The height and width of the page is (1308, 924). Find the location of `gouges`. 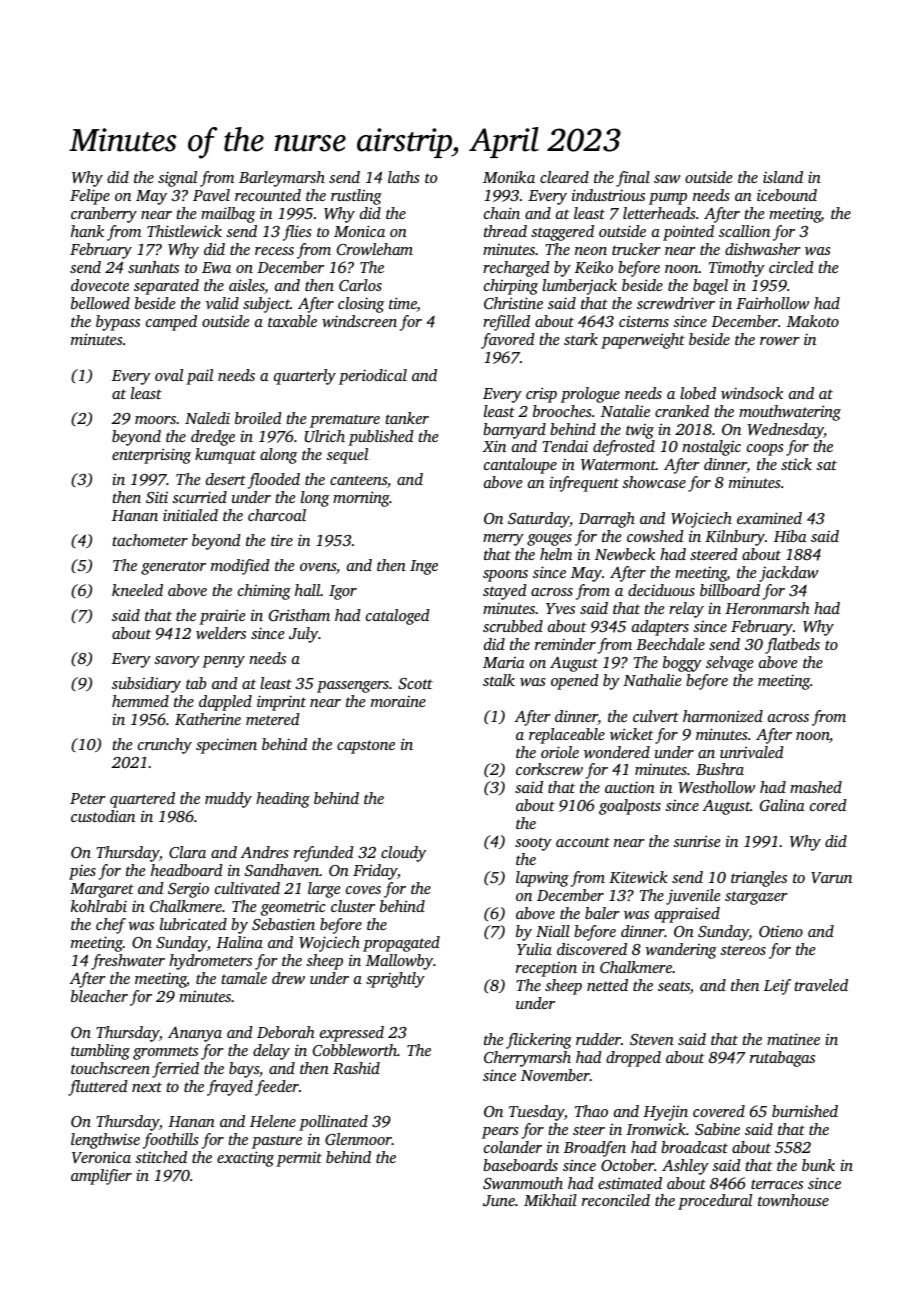

gouges is located at coordinates (549, 540).
